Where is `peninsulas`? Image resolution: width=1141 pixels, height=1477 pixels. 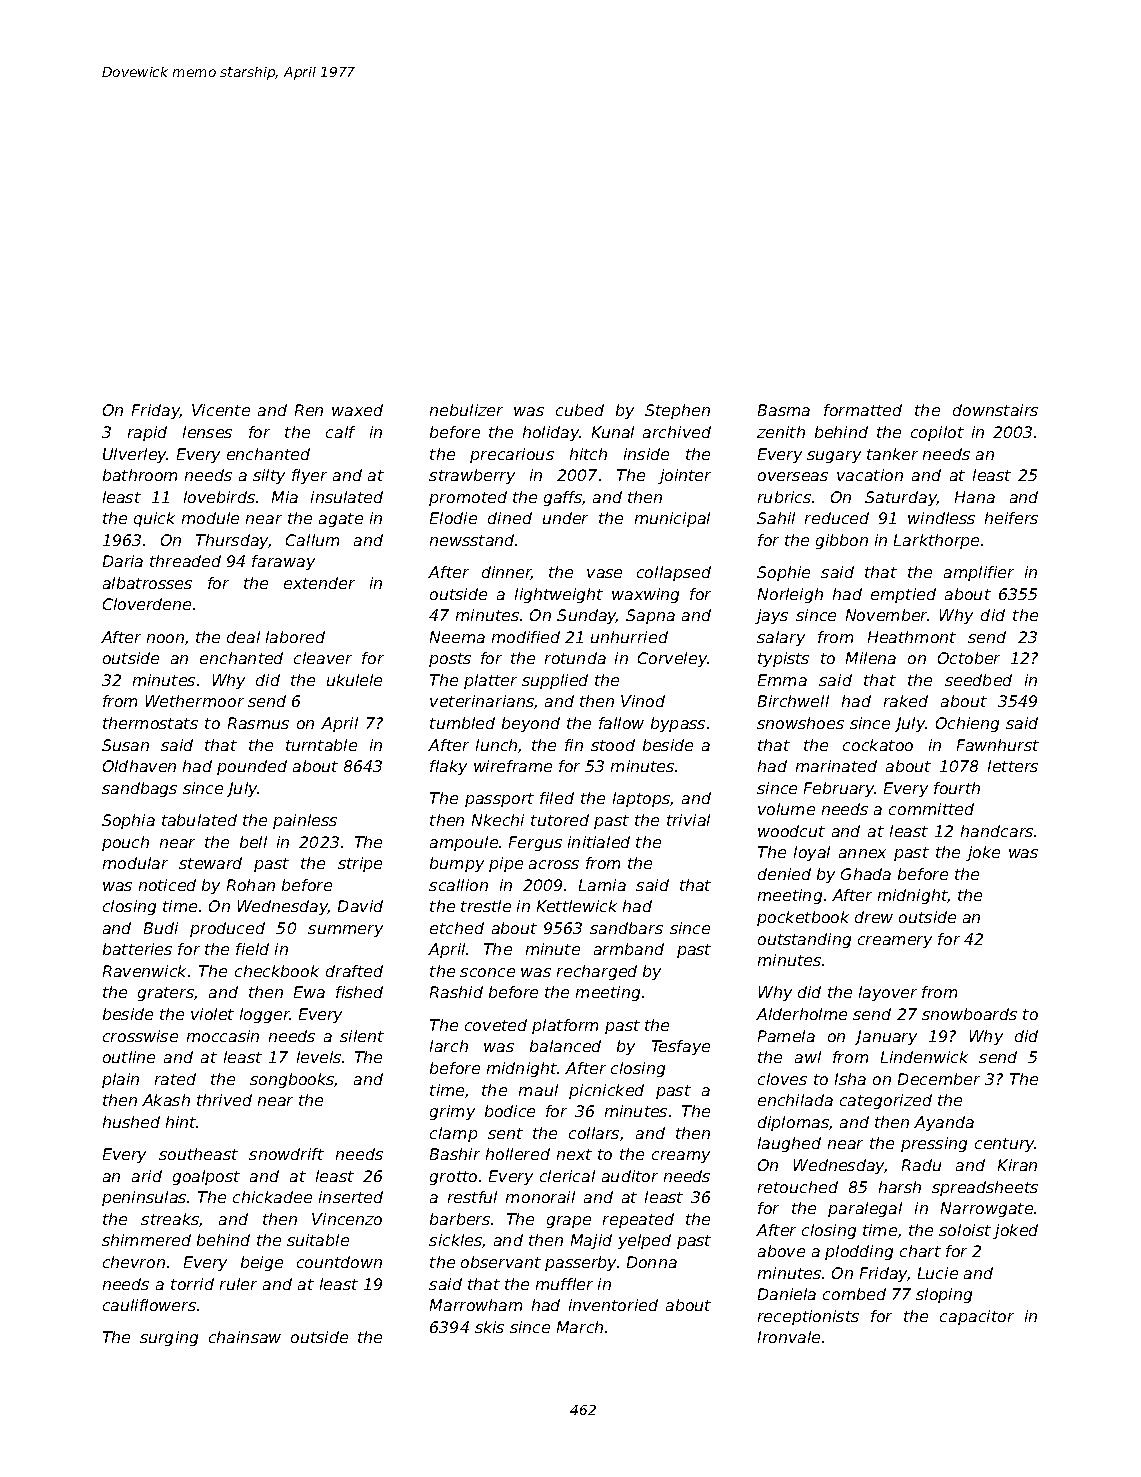
peninsulas is located at coordinates (144, 1198).
